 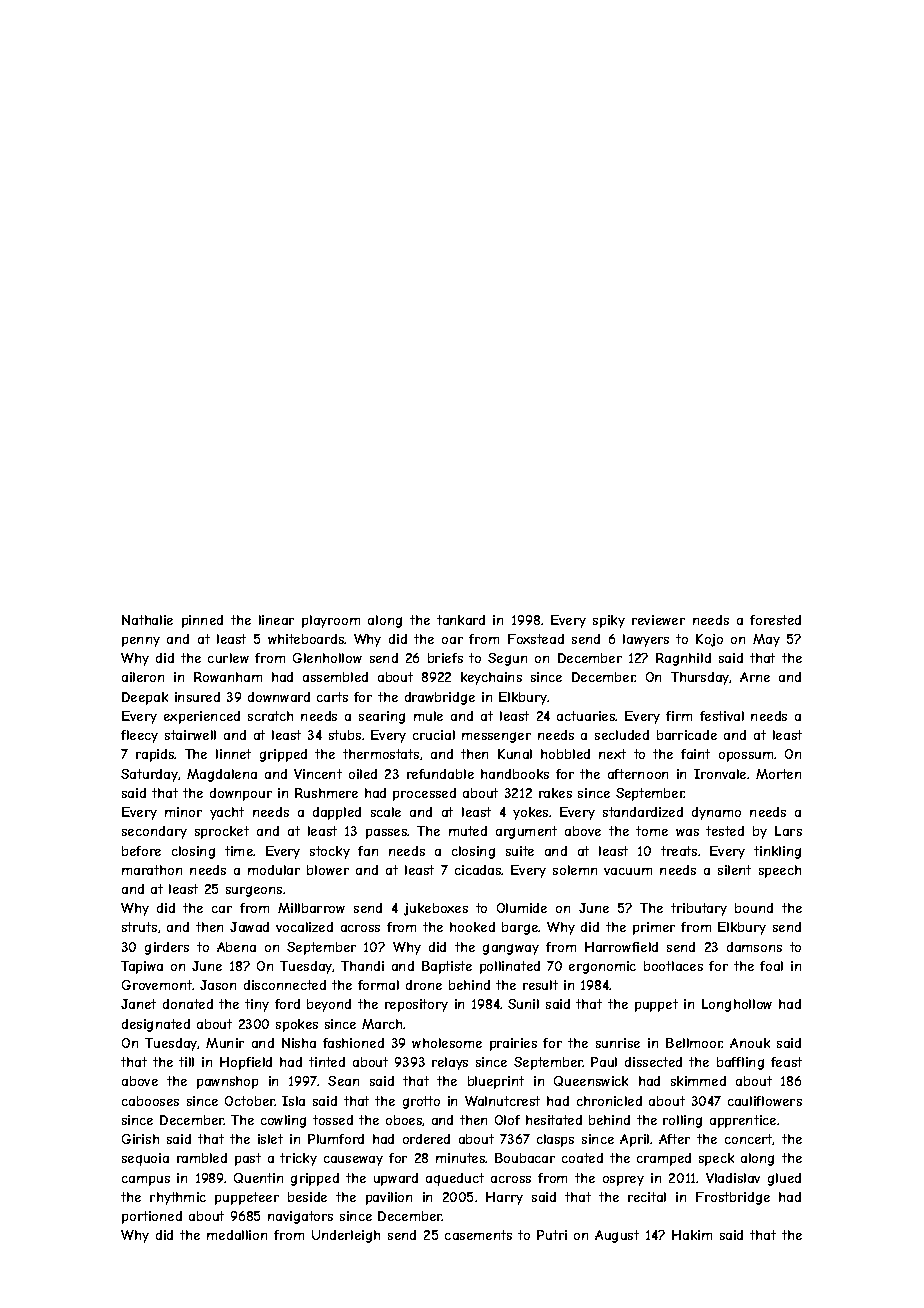 What do you see at coordinates (722, 716) in the document?
I see `festival` at bounding box center [722, 716].
